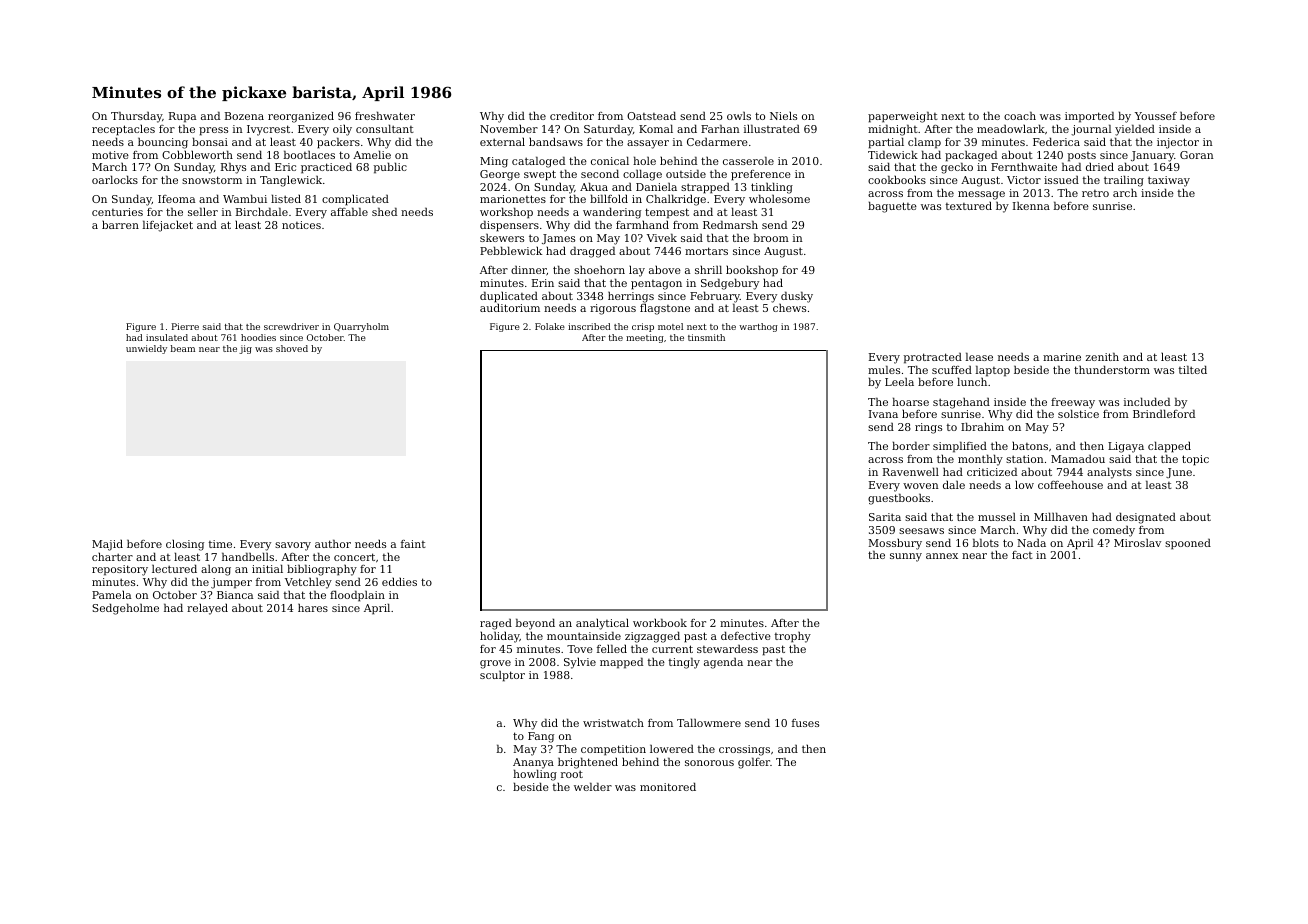 The height and width of the screenshot is (924, 1308). Describe the element at coordinates (662, 237) in the screenshot. I see `Vivek` at that location.
